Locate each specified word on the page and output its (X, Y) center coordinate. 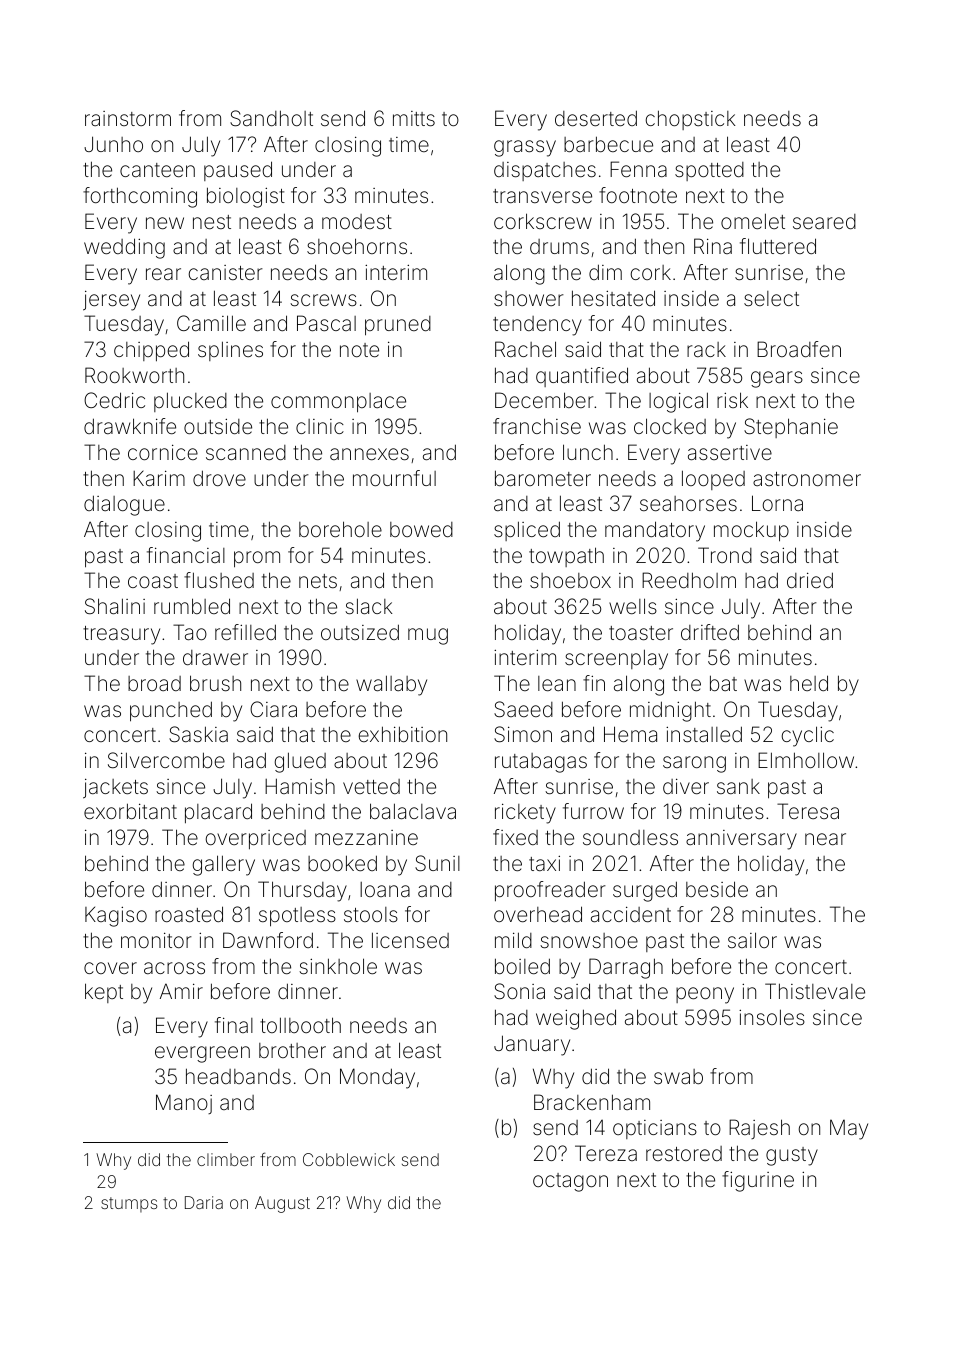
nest (212, 222)
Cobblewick (349, 1159)
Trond (725, 555)
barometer (543, 478)
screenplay (616, 659)
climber (226, 1159)
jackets (115, 789)
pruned (398, 326)
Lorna (777, 503)
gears (777, 379)
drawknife (130, 426)
